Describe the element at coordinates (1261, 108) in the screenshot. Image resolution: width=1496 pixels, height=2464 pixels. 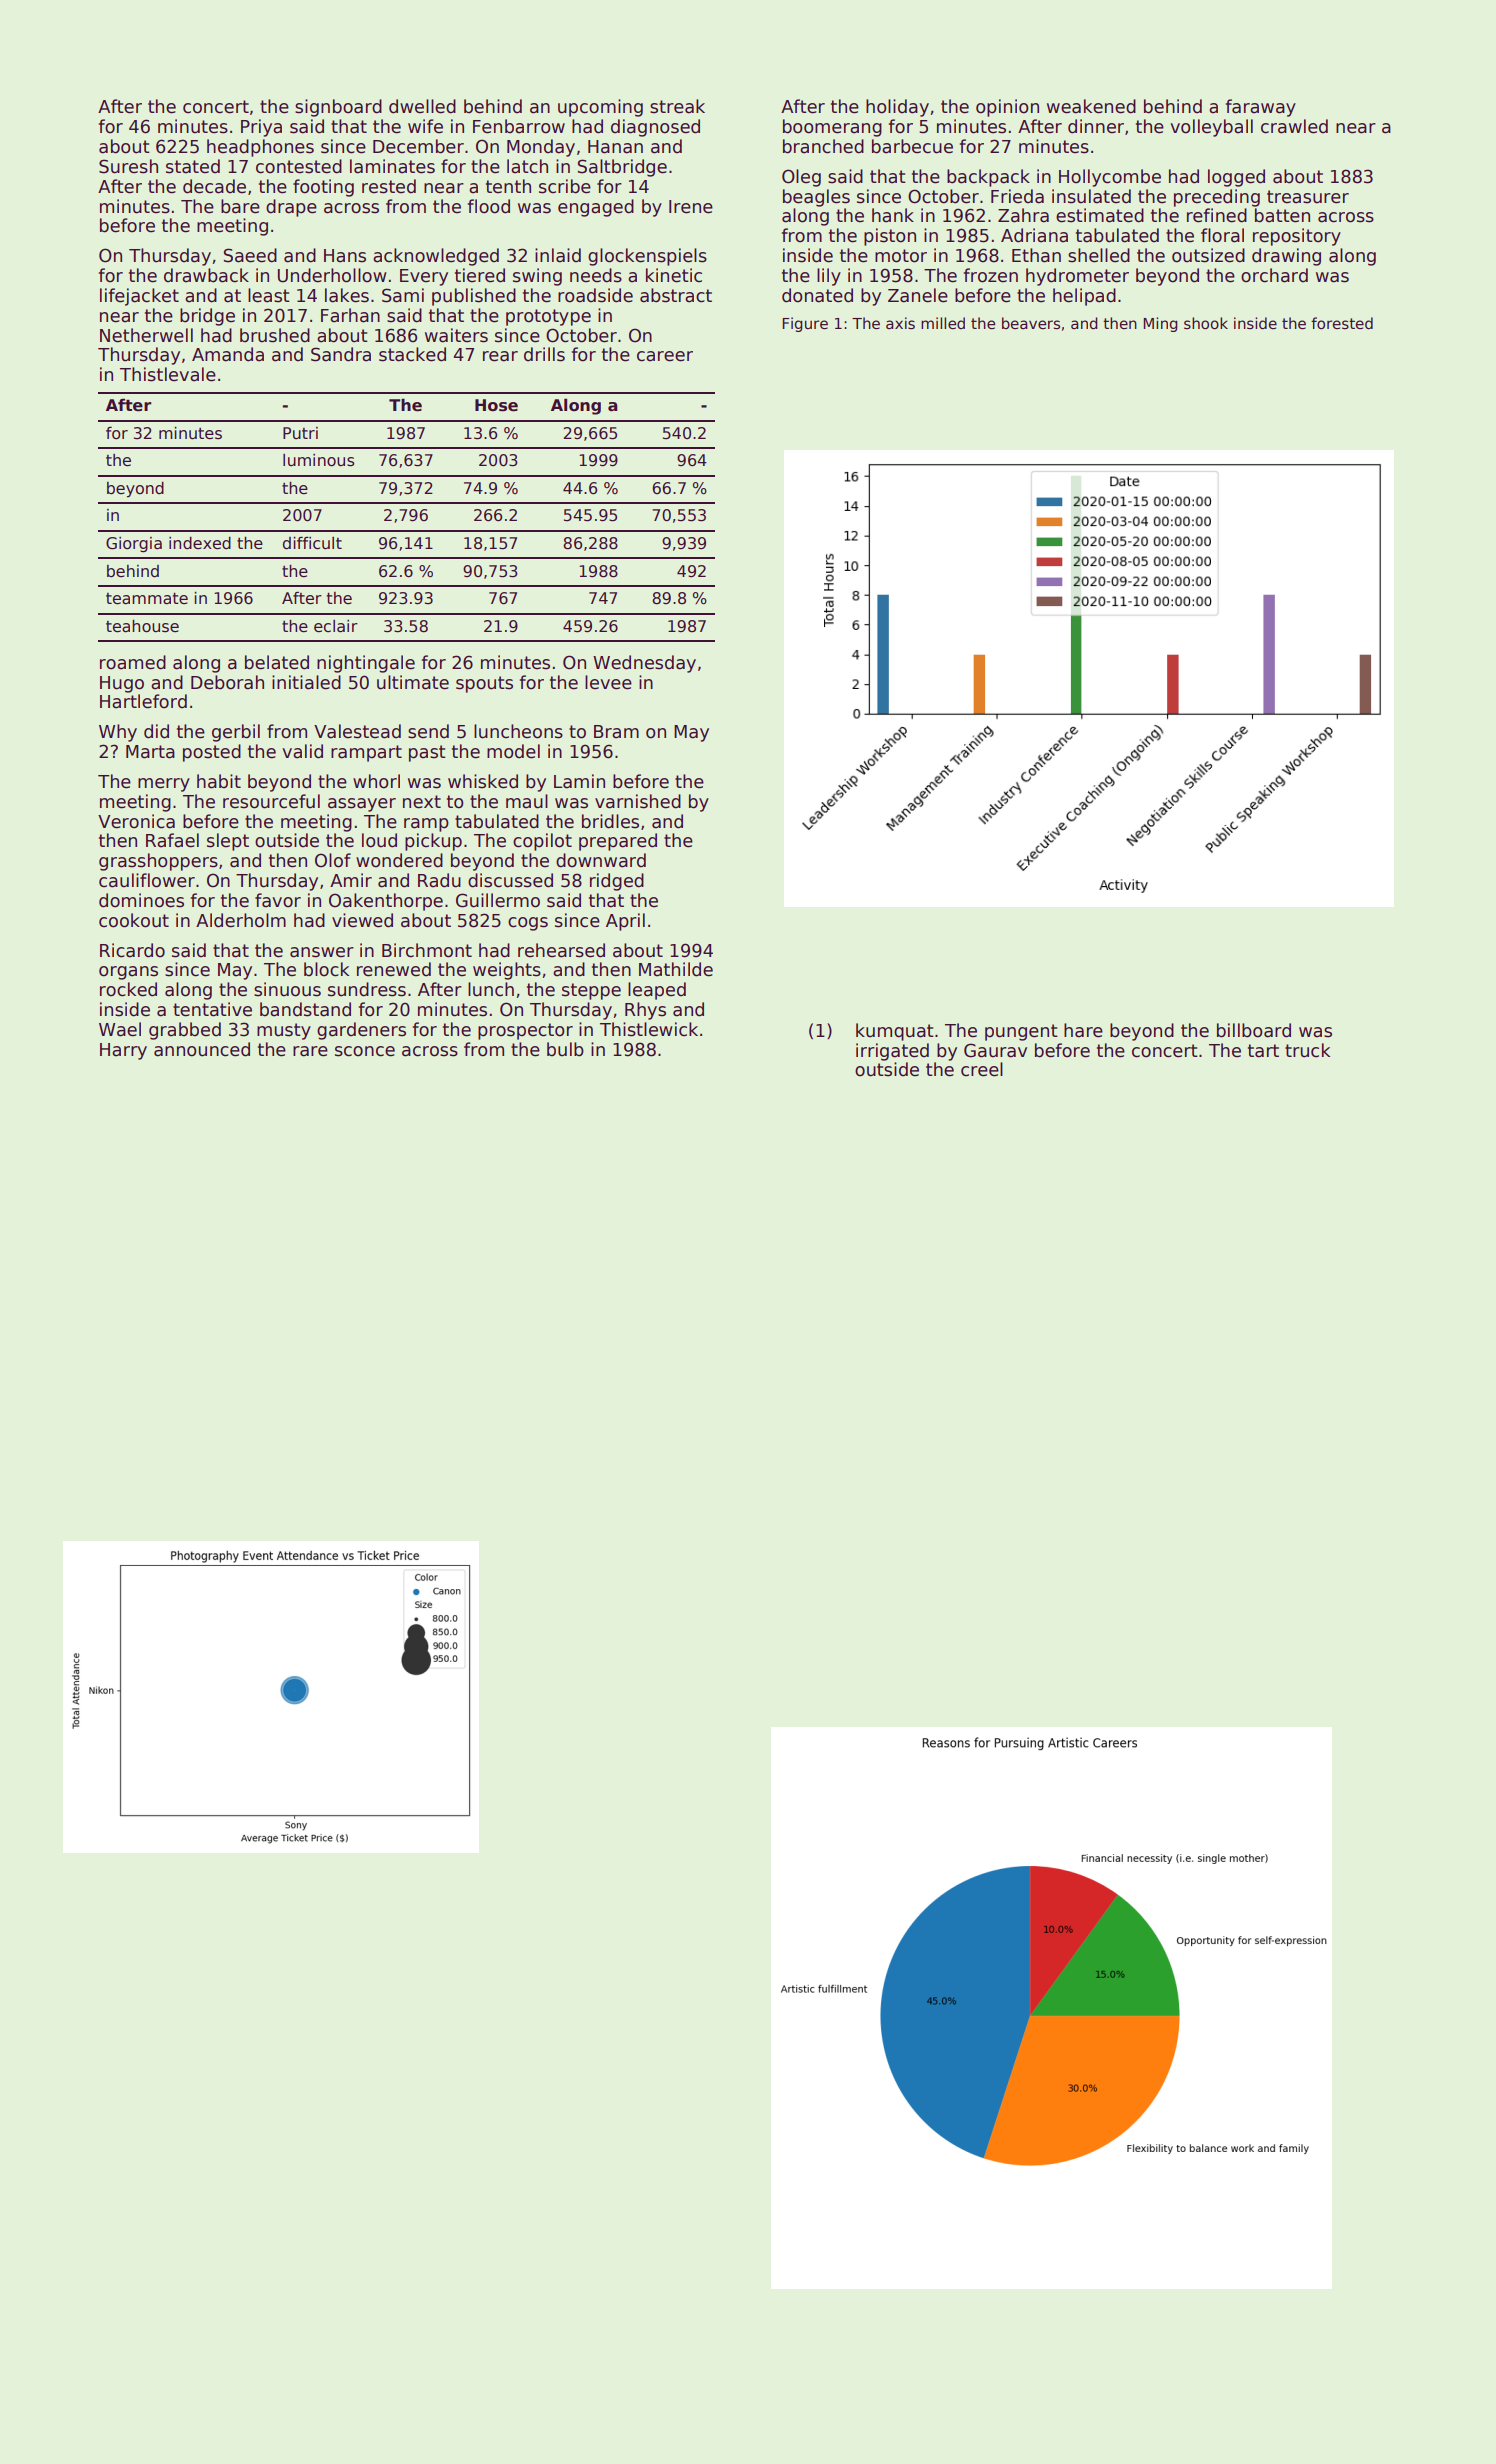
I see `faraway` at that location.
